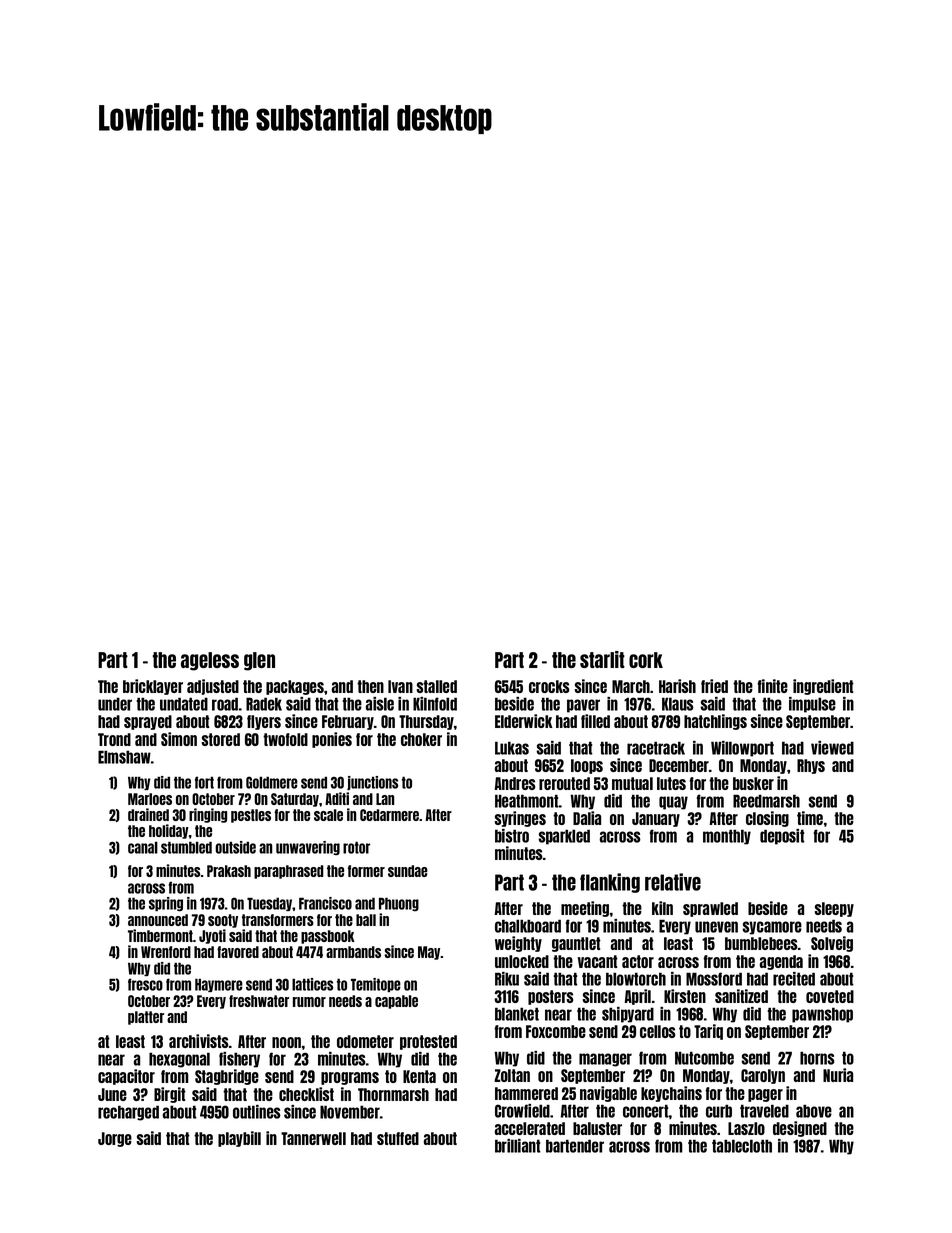 Image resolution: width=952 pixels, height=1233 pixels. What do you see at coordinates (716, 927) in the page?
I see `uneven` at bounding box center [716, 927].
